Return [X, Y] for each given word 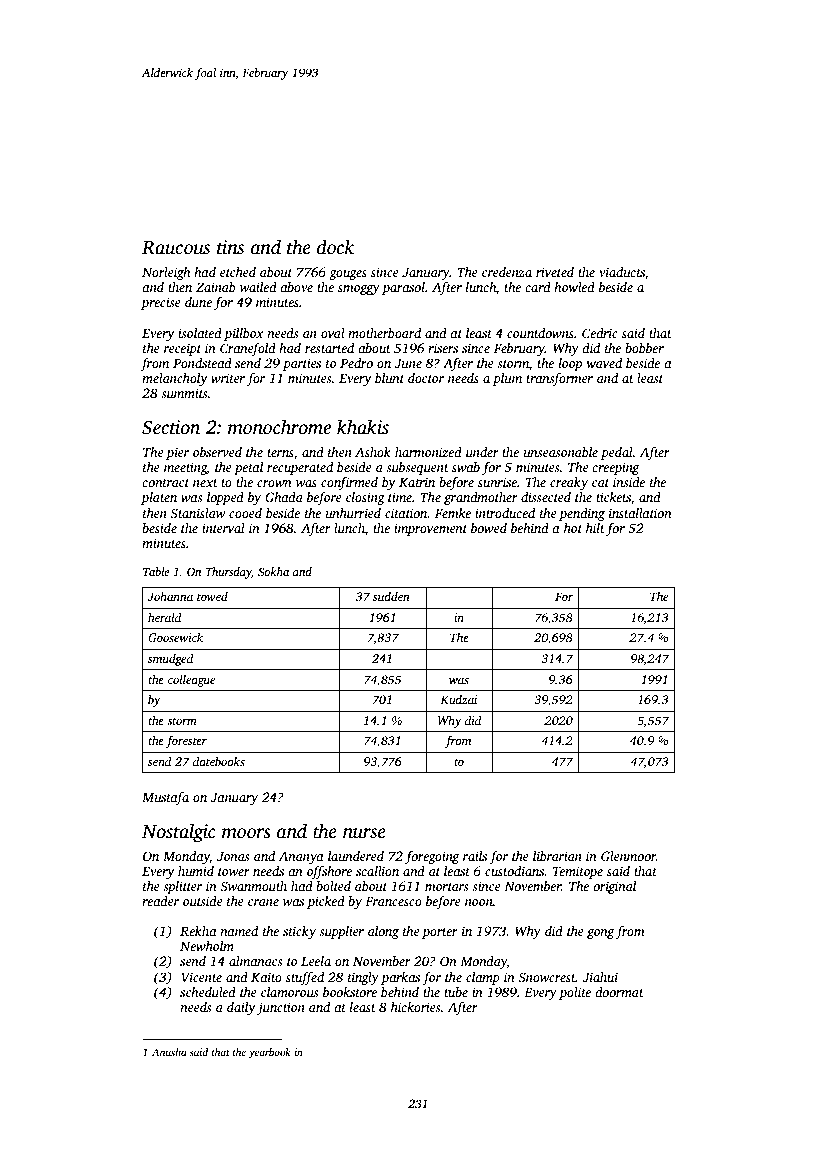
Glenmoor [628, 856]
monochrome [279, 427]
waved [604, 363]
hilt [595, 528]
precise [161, 303]
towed [212, 596]
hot [573, 528]
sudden [391, 596]
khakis [363, 427]
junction [281, 1008]
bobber [644, 348]
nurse [364, 833]
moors [246, 833]
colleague [191, 680]
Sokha [273, 571]
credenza [507, 272]
